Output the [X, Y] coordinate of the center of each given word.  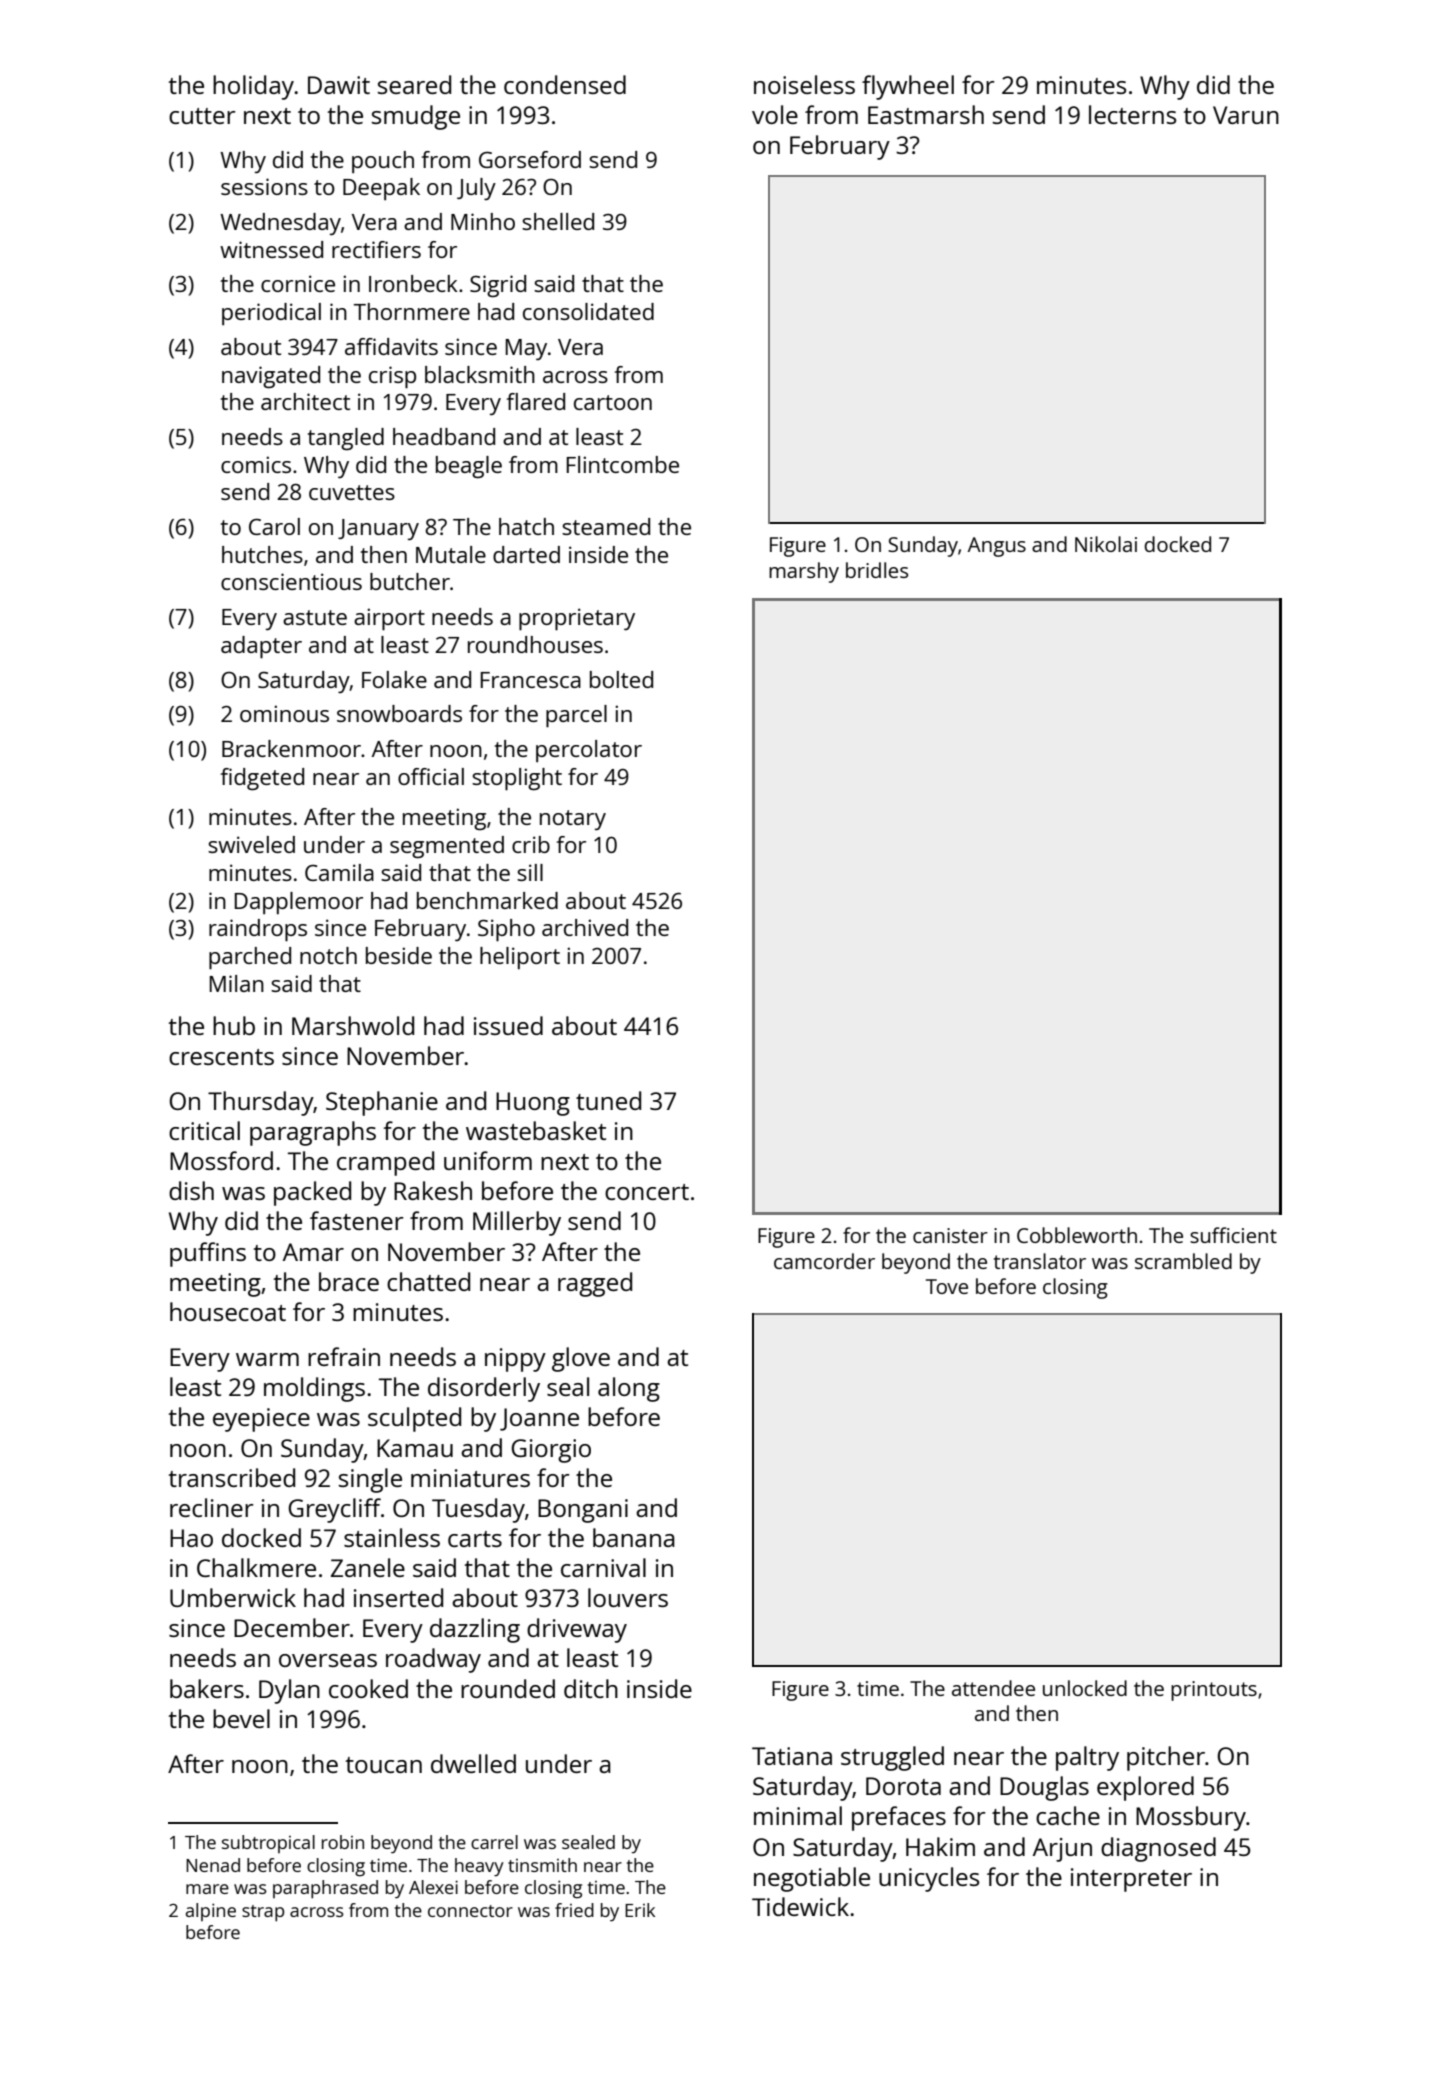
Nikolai [1106, 544]
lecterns [1132, 114]
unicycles [929, 1879]
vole [775, 114]
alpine [211, 1912]
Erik [640, 1910]
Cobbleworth [1077, 1235]
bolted [621, 679]
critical [204, 1130]
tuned [608, 1100]
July [476, 189]
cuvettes [352, 492]
